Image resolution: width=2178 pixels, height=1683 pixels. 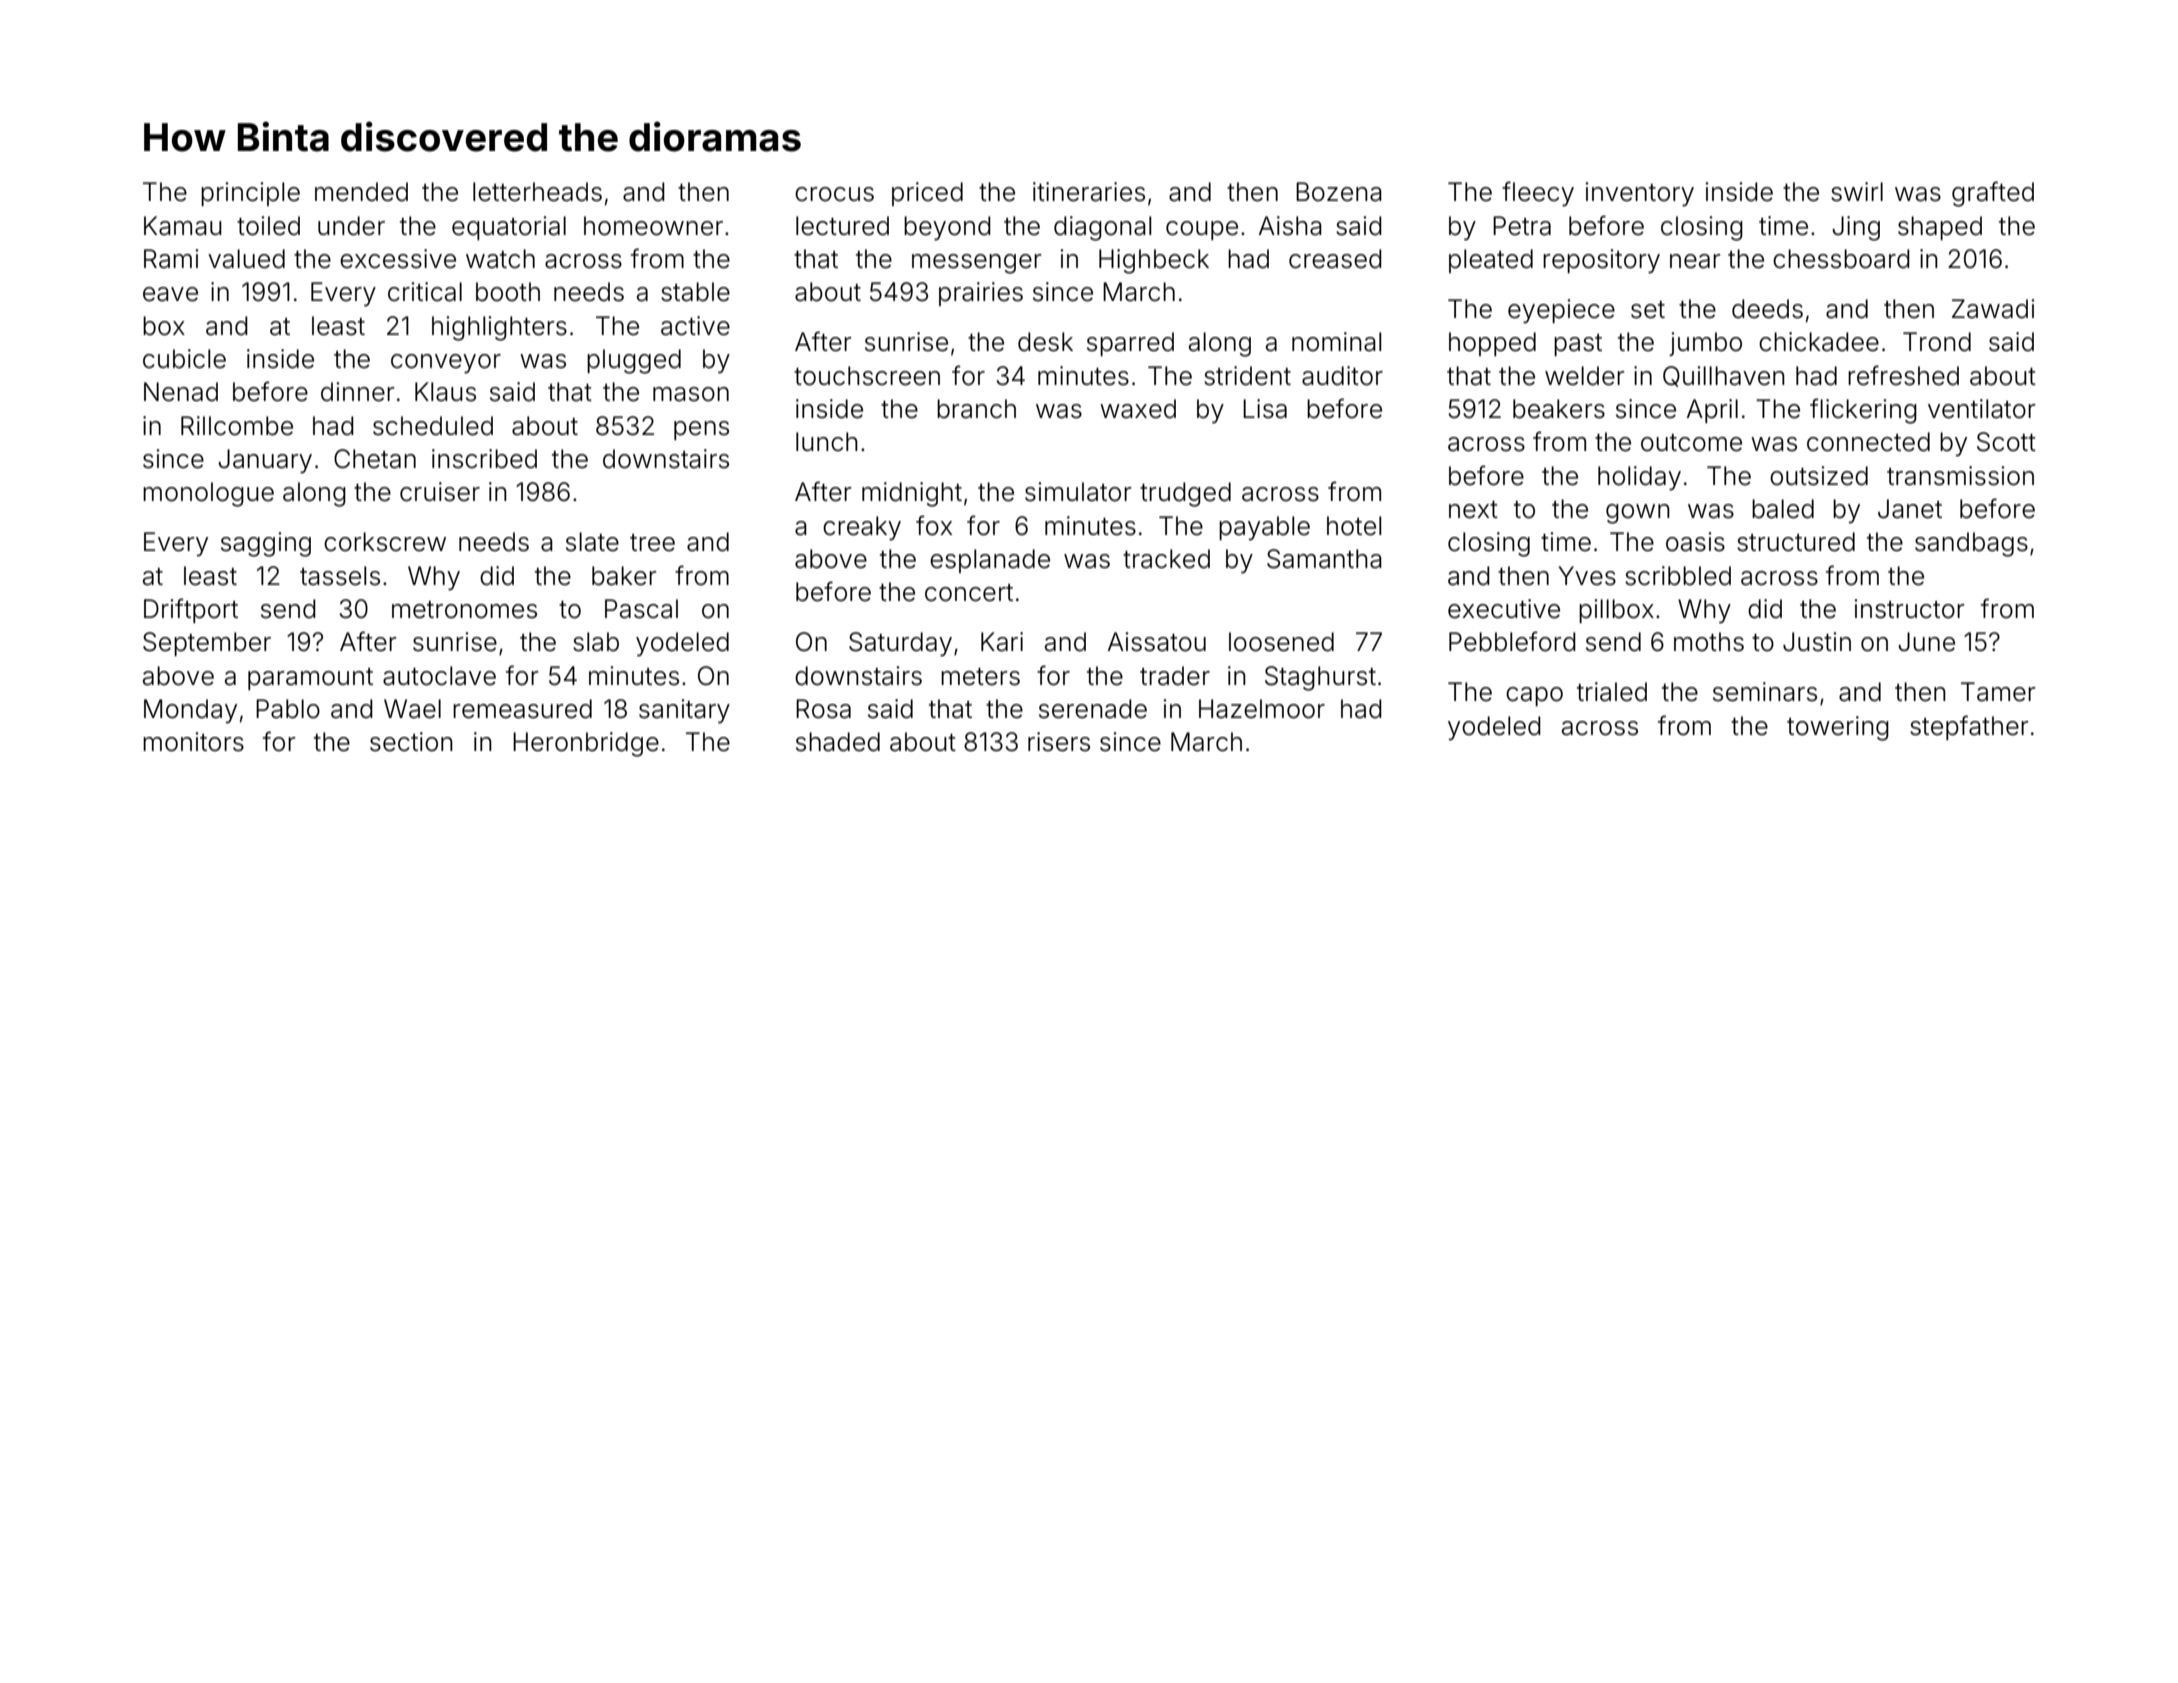 I want to click on paramount, so click(x=310, y=679).
